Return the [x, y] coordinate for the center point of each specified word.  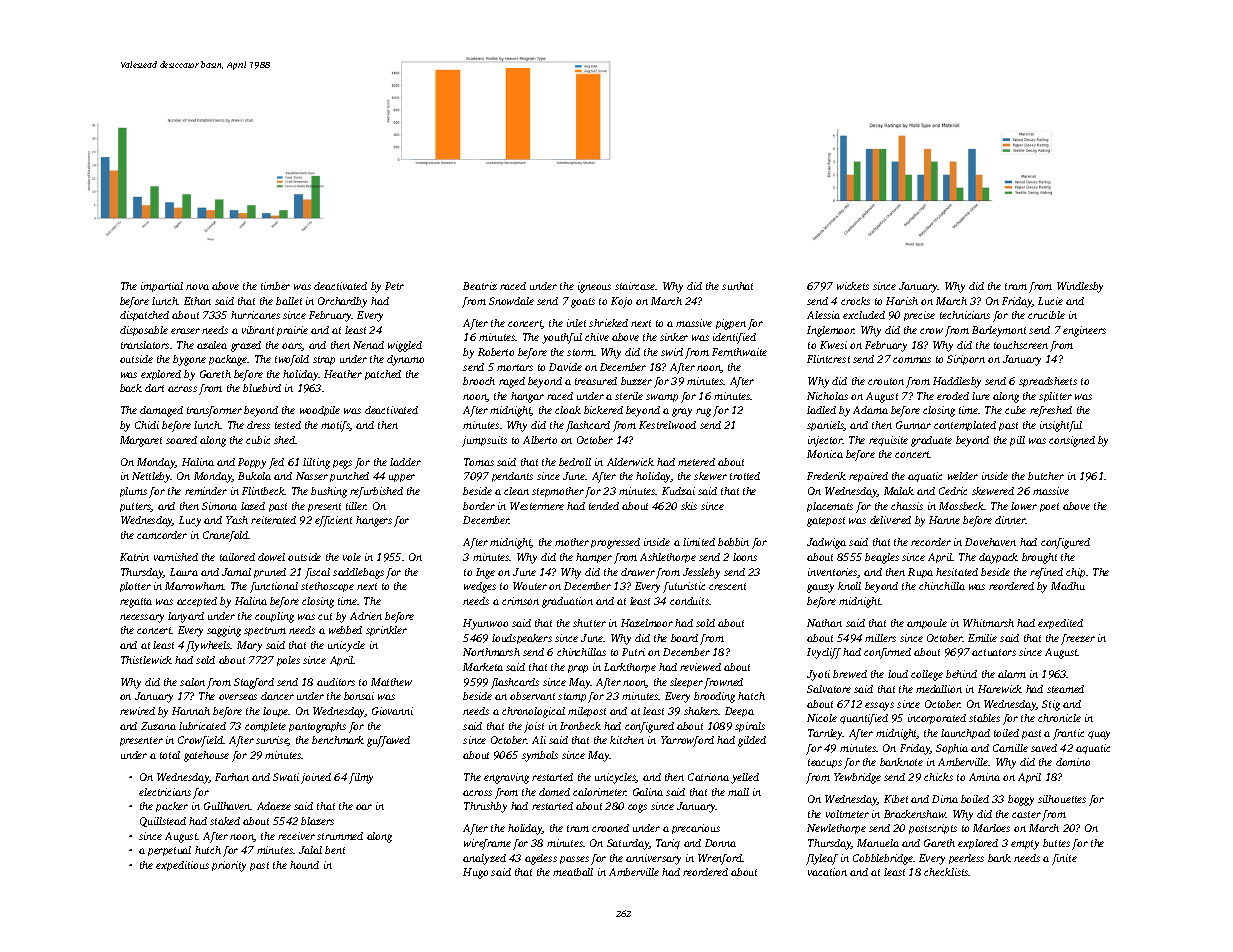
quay [1099, 735]
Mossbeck [961, 506]
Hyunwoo [485, 624]
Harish [902, 301]
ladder [405, 462]
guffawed [388, 741]
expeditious [182, 866]
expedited [1060, 624]
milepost [587, 712]
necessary [142, 618]
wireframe [487, 844]
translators [145, 345]
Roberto [496, 352]
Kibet [896, 799]
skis [689, 506]
